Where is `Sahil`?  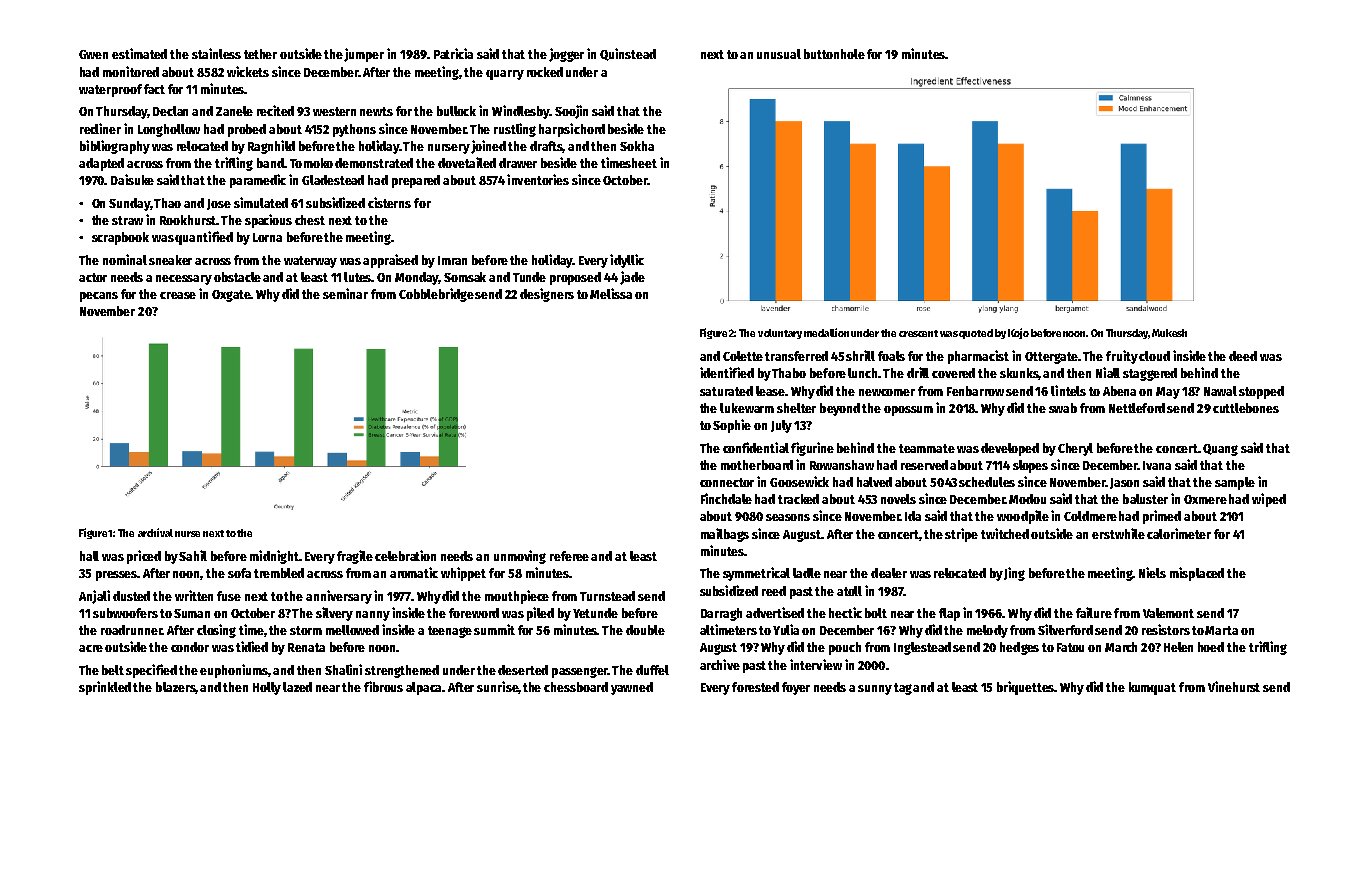
Sahil is located at coordinates (193, 555).
